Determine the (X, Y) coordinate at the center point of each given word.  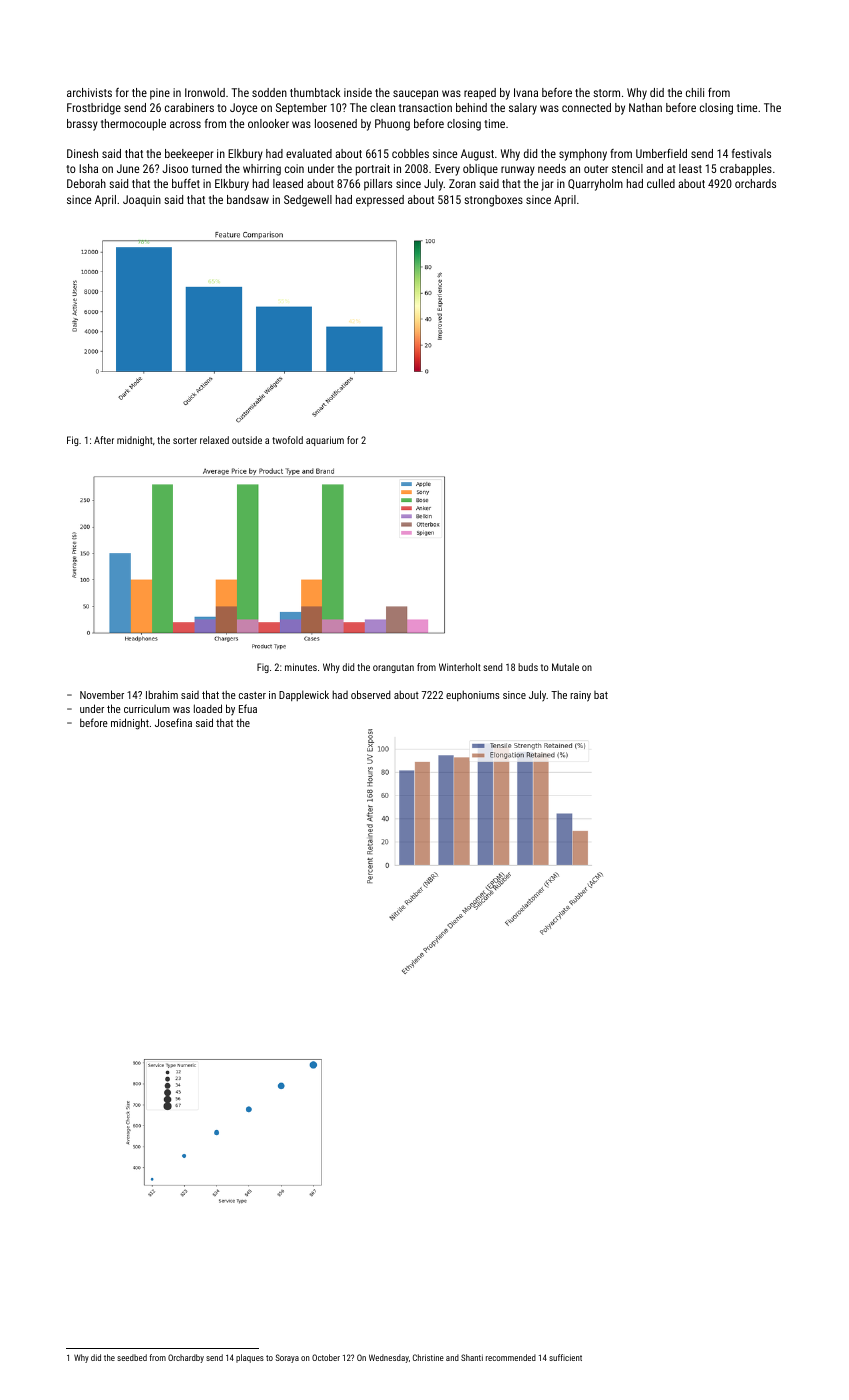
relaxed (214, 440)
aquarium (325, 441)
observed (371, 694)
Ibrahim (162, 694)
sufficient (565, 1357)
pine (160, 94)
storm (606, 93)
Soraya (287, 1358)
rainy (580, 696)
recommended (511, 1357)
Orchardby (186, 1358)
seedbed (132, 1357)
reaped (480, 94)
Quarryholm (595, 185)
